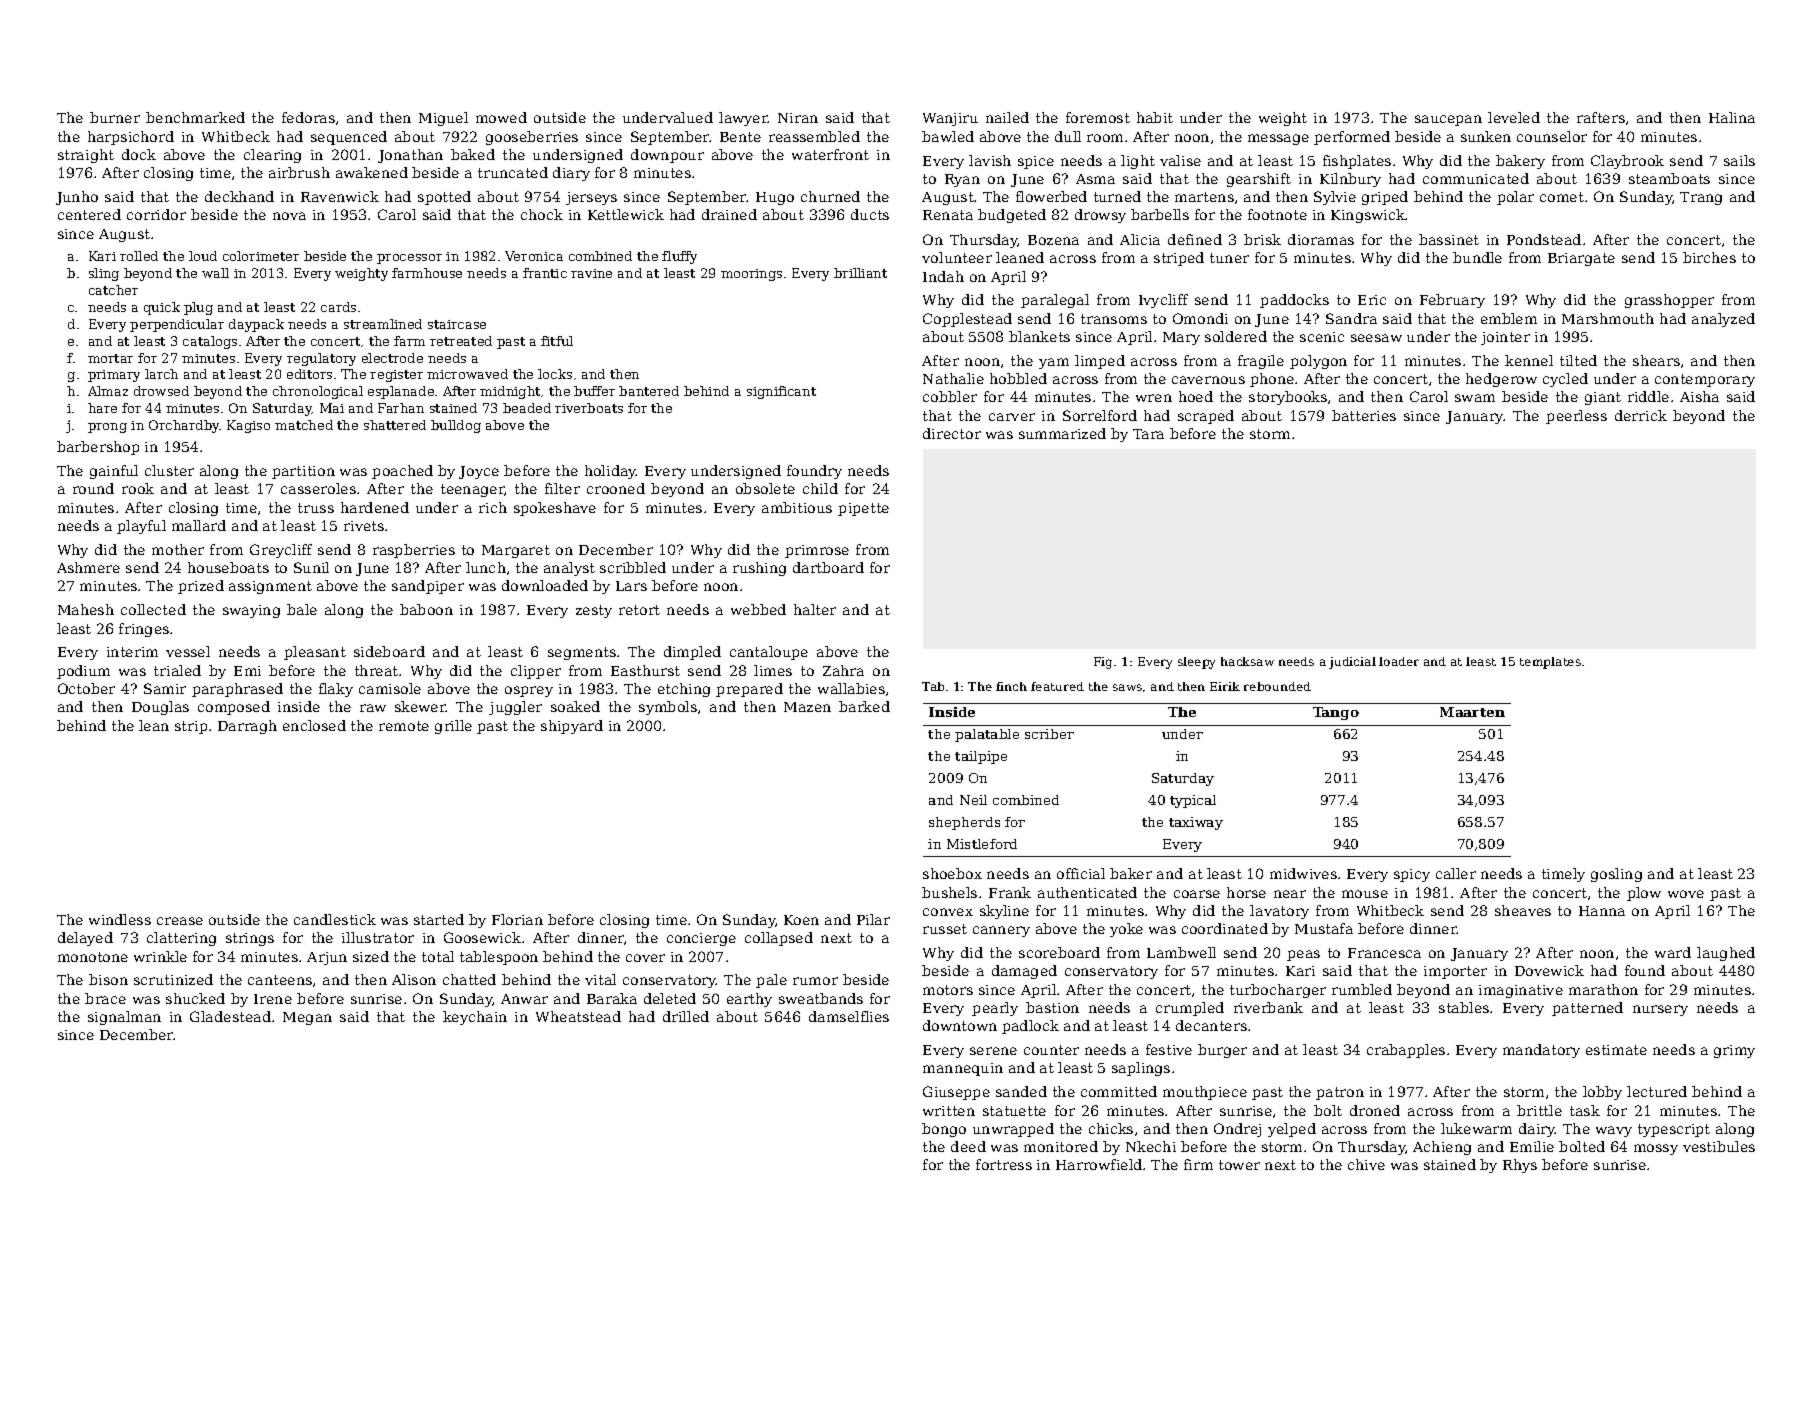  Describe the element at coordinates (1399, 661) in the screenshot. I see `loader` at that location.
